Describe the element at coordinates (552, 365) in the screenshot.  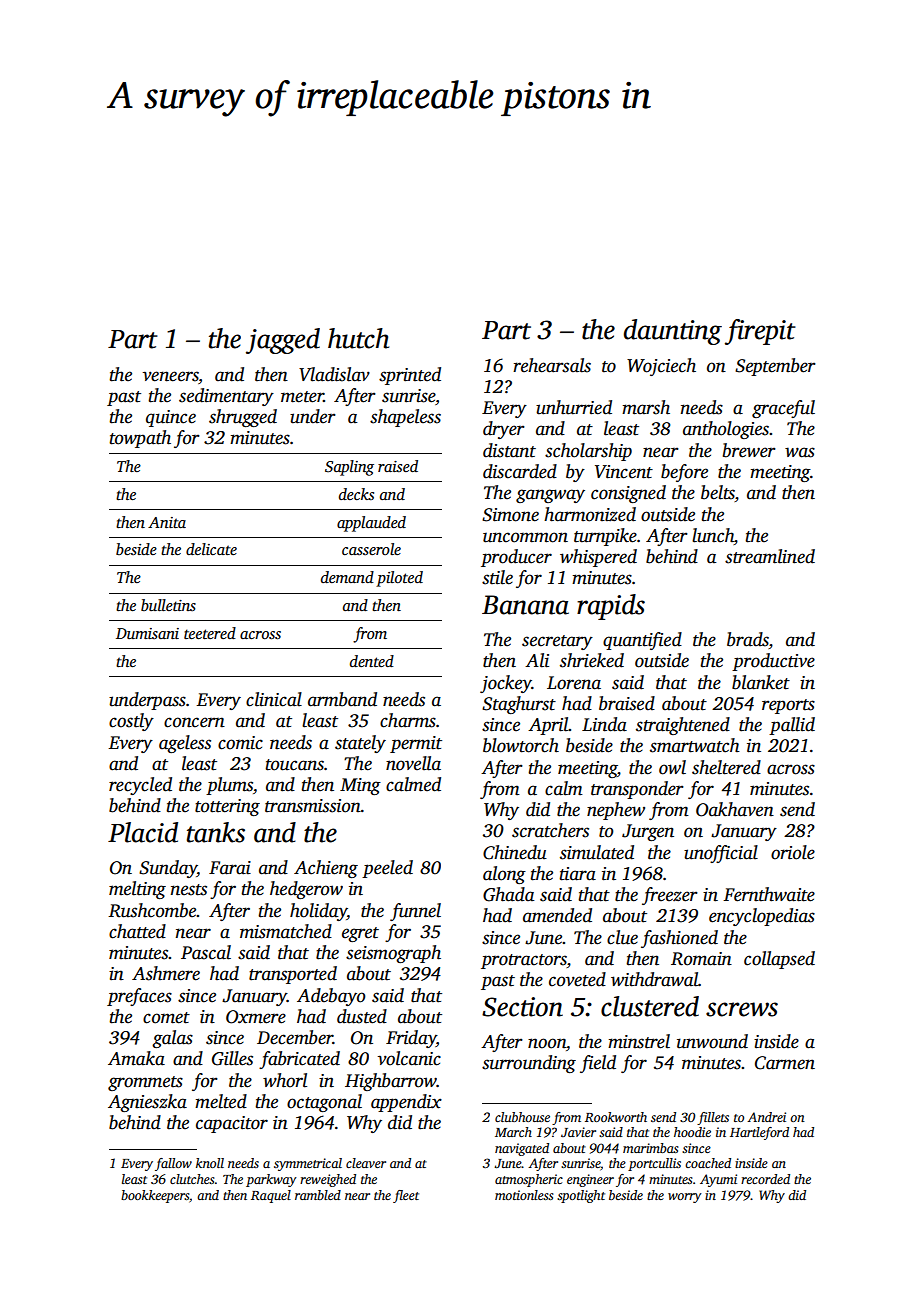
I see `rehearsals` at that location.
